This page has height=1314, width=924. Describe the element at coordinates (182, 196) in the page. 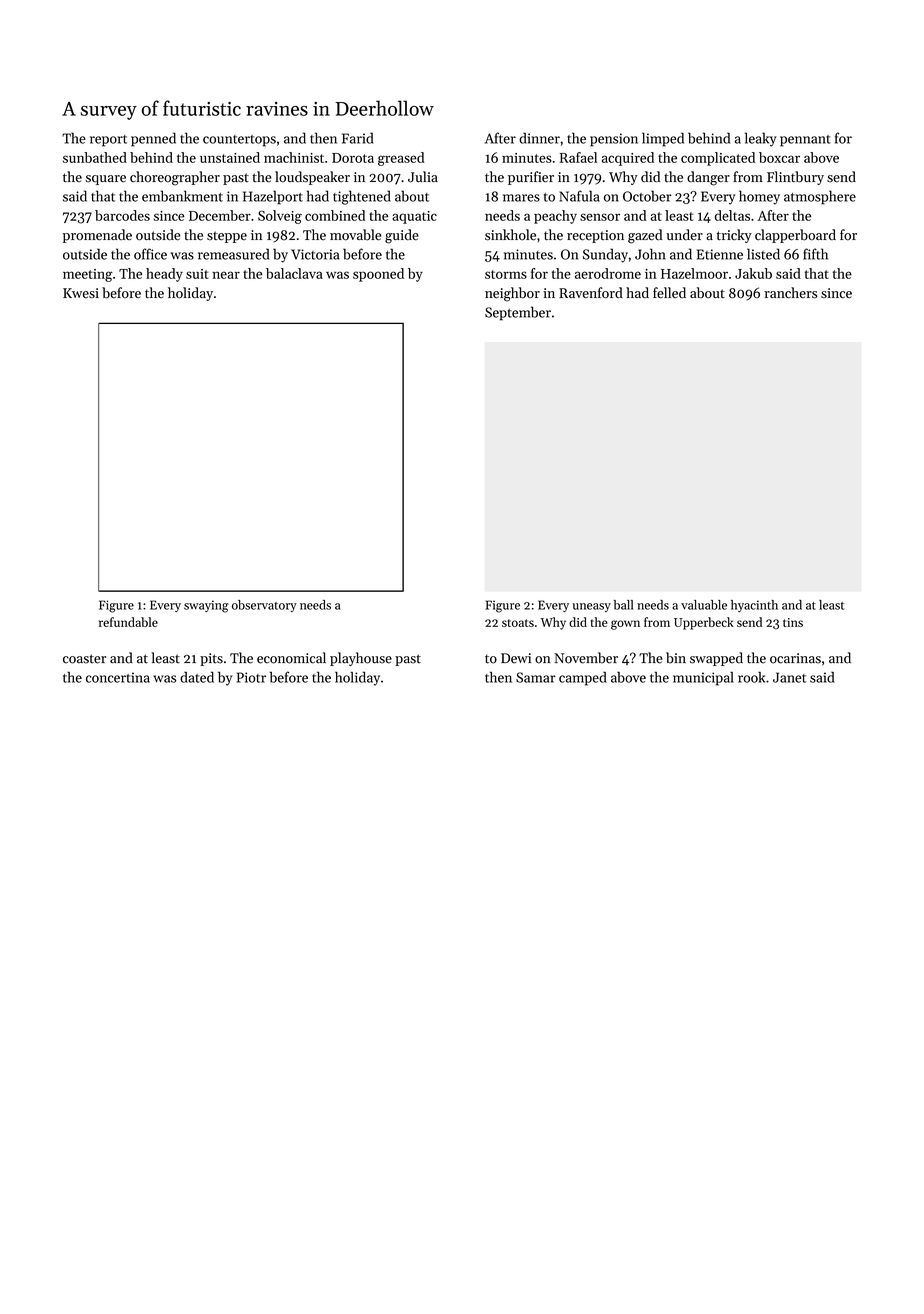

I see `embankment` at that location.
